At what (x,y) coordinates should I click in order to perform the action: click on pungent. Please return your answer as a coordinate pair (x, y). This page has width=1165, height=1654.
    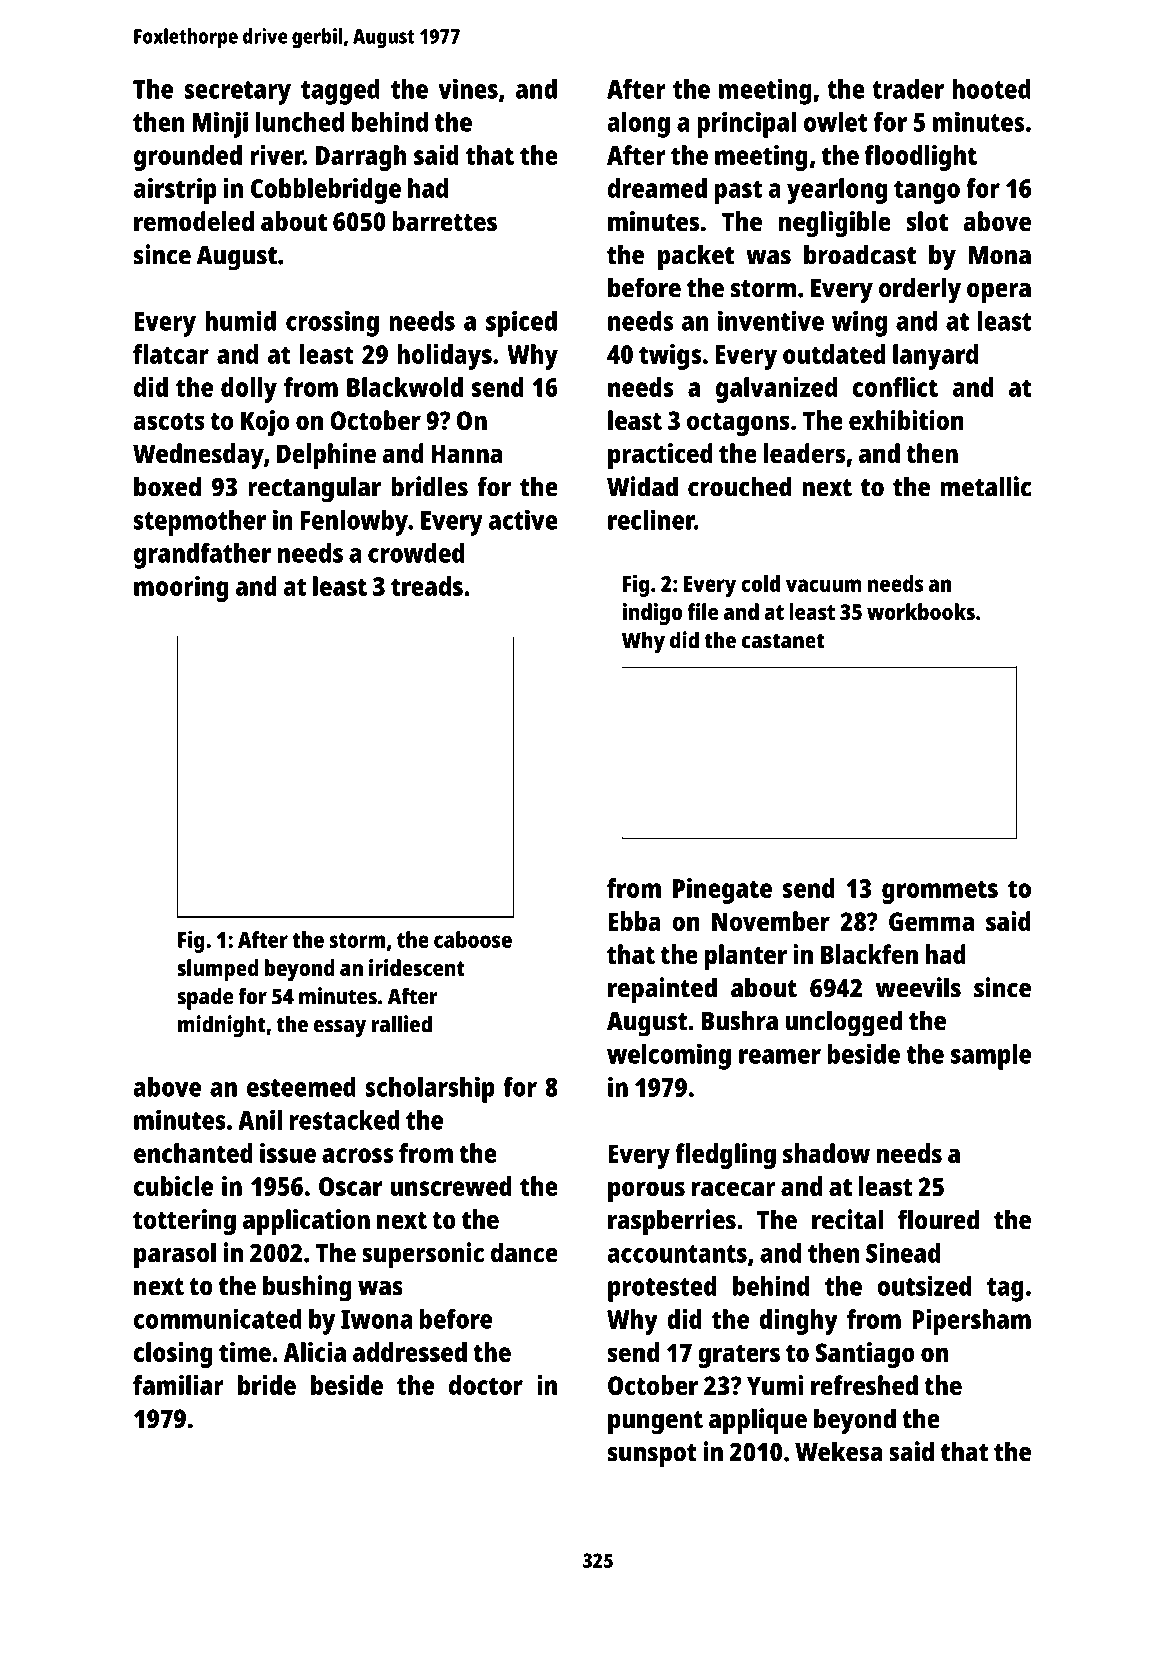
    Looking at the image, I should click on (655, 1423).
